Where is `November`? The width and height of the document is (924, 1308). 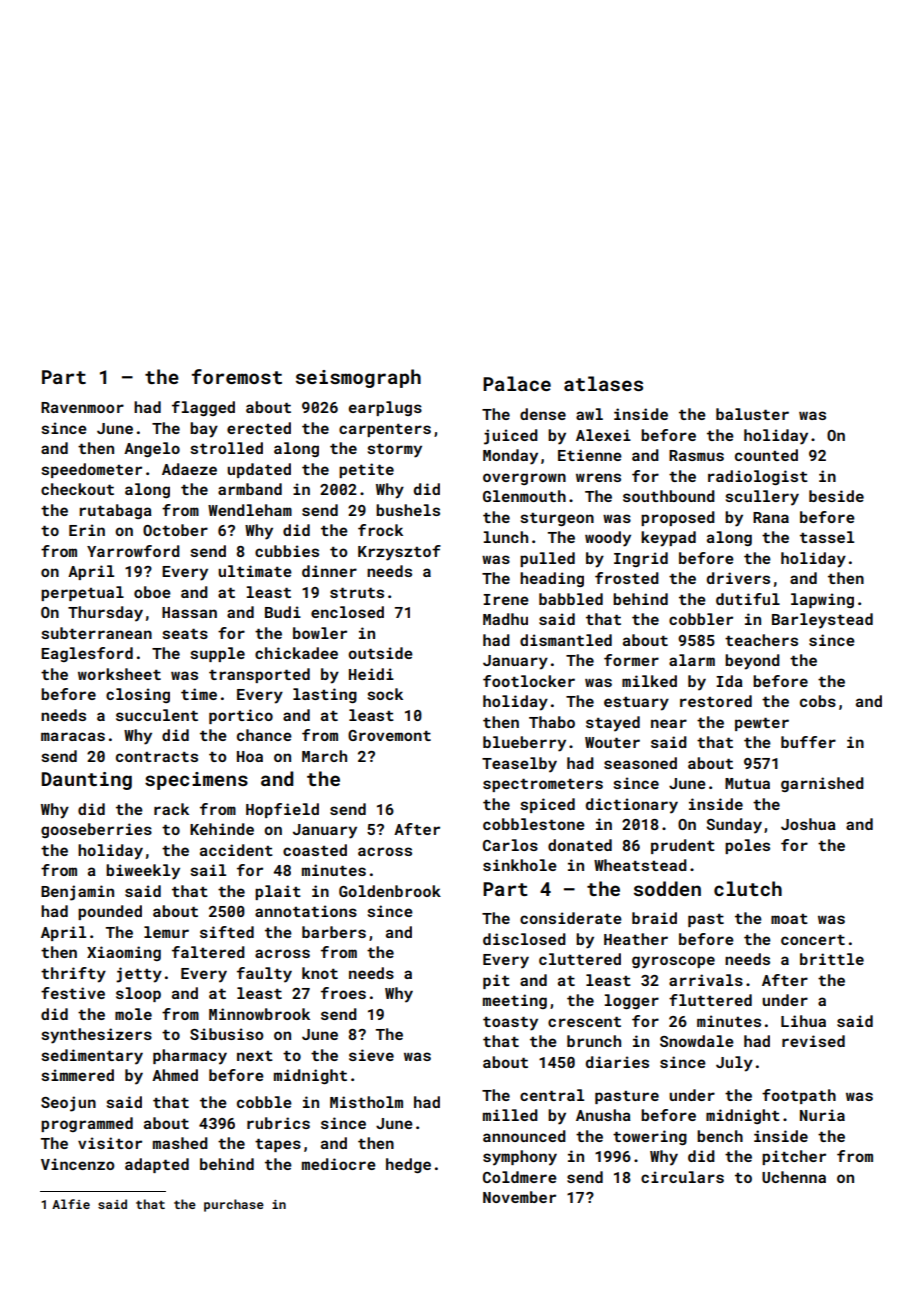 November is located at coordinates (519, 1197).
